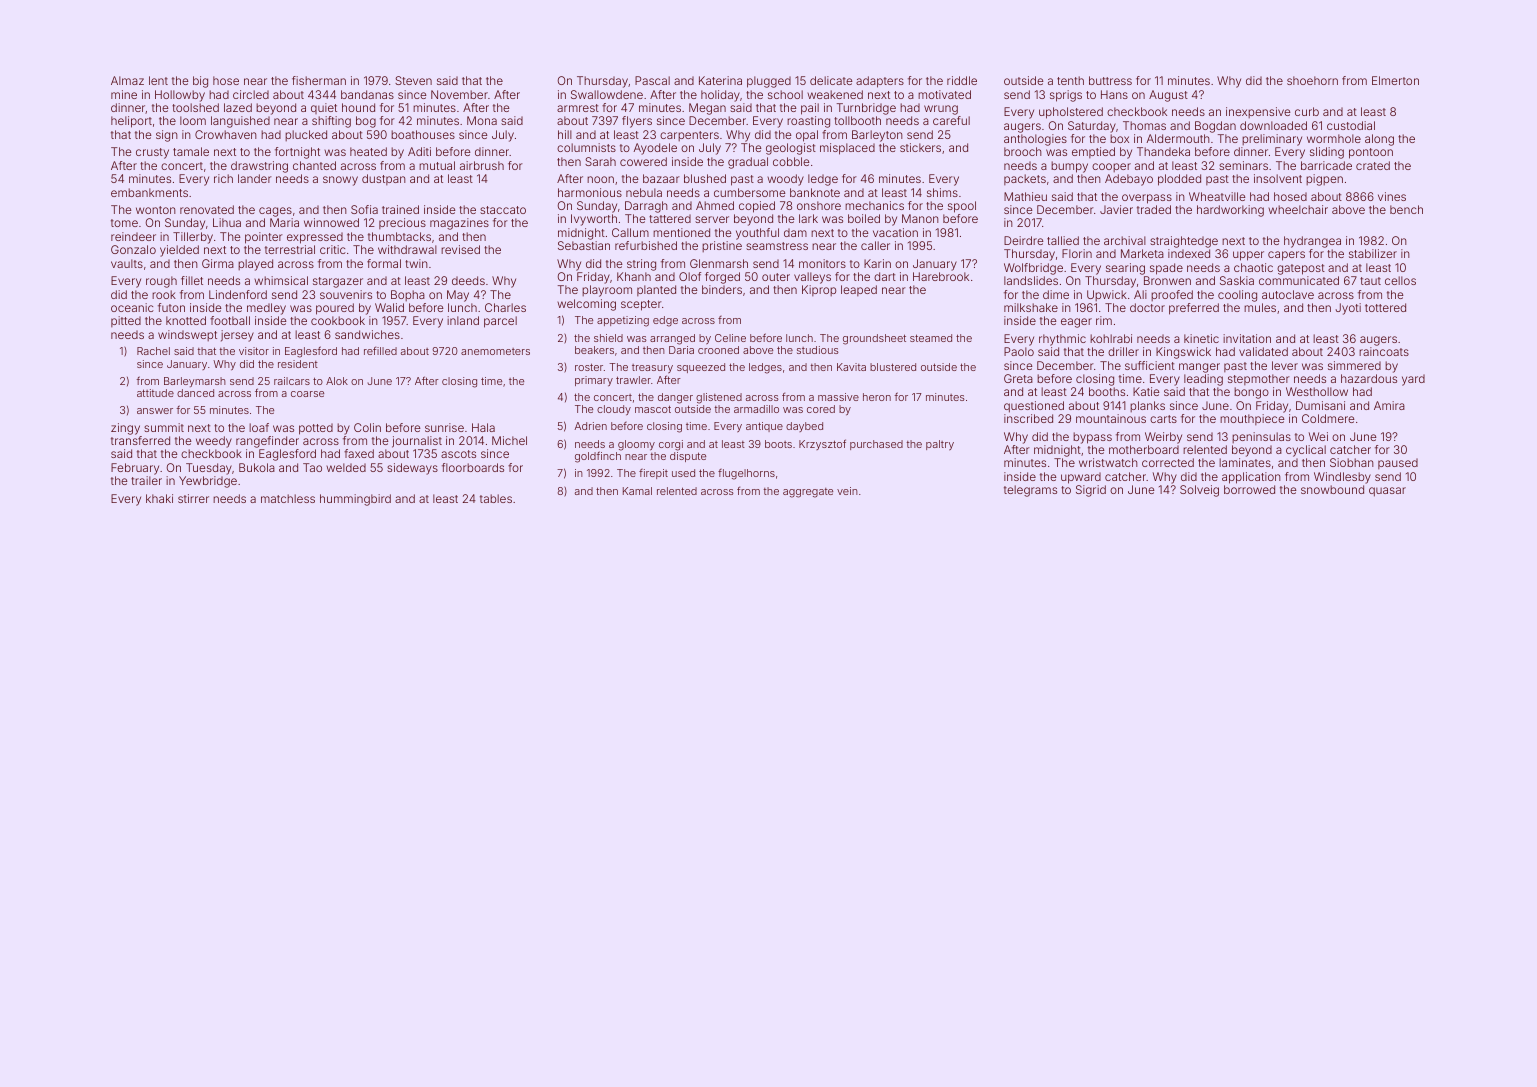 This screenshot has height=1087, width=1537. Describe the element at coordinates (720, 80) in the screenshot. I see `Katerina` at that location.
